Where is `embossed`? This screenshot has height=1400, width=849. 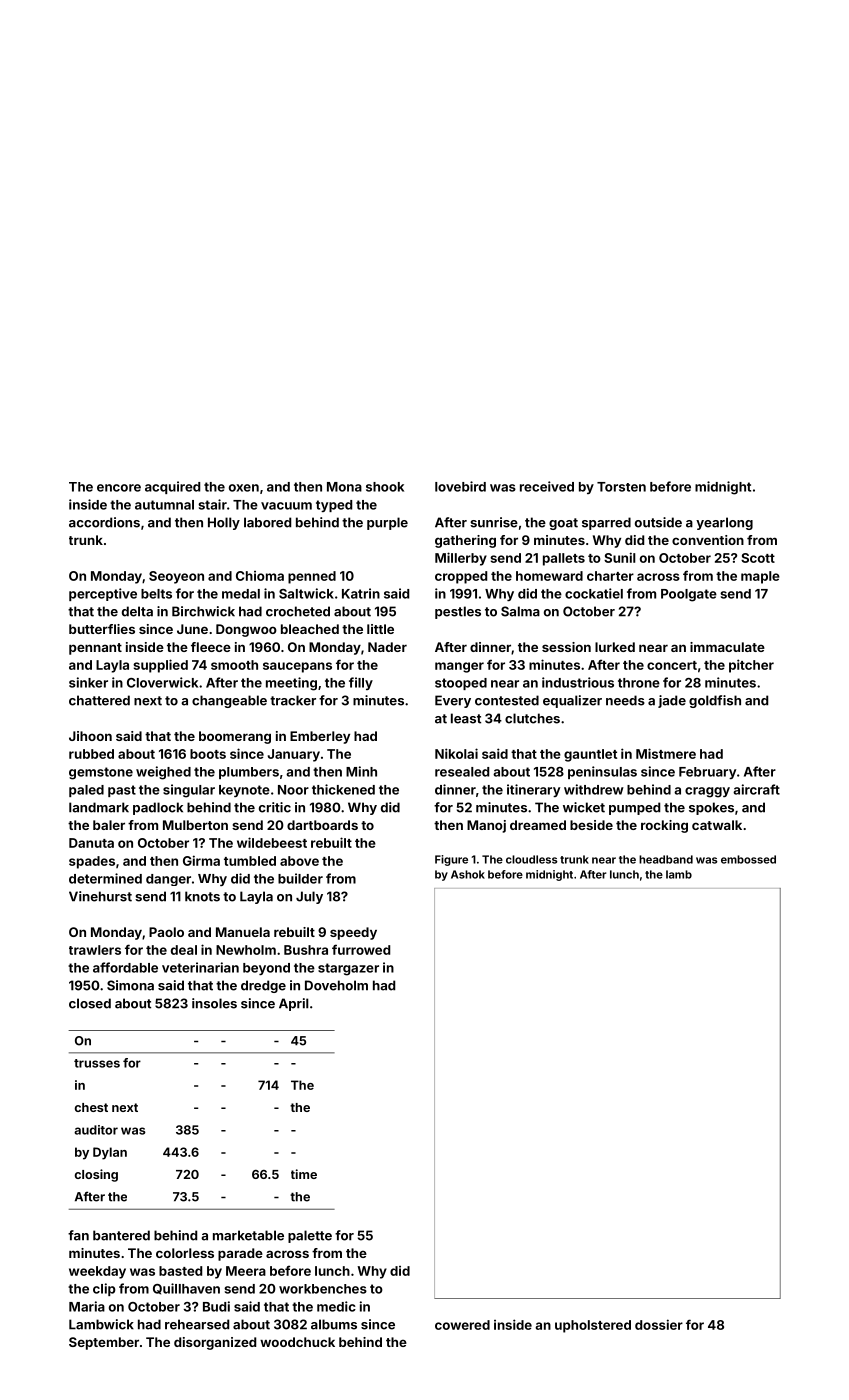 embossed is located at coordinates (748, 859).
